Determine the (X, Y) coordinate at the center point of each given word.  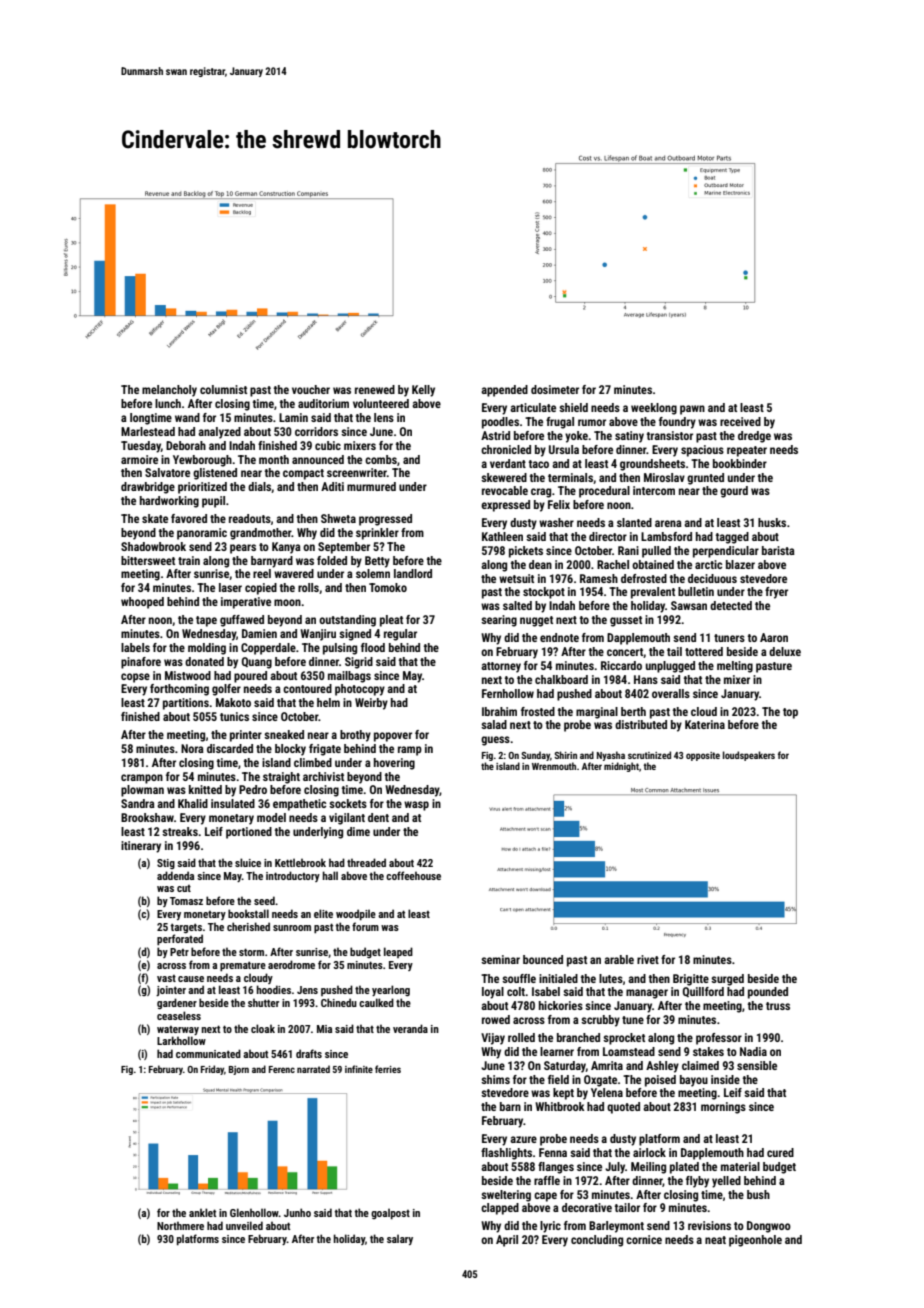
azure (523, 1139)
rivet (648, 959)
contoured (307, 688)
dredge (754, 437)
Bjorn (239, 1070)
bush (758, 1194)
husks (772, 522)
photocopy (360, 690)
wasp (416, 806)
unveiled (244, 1225)
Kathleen (502, 536)
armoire (139, 459)
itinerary (141, 847)
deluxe (785, 651)
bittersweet (148, 560)
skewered (504, 477)
